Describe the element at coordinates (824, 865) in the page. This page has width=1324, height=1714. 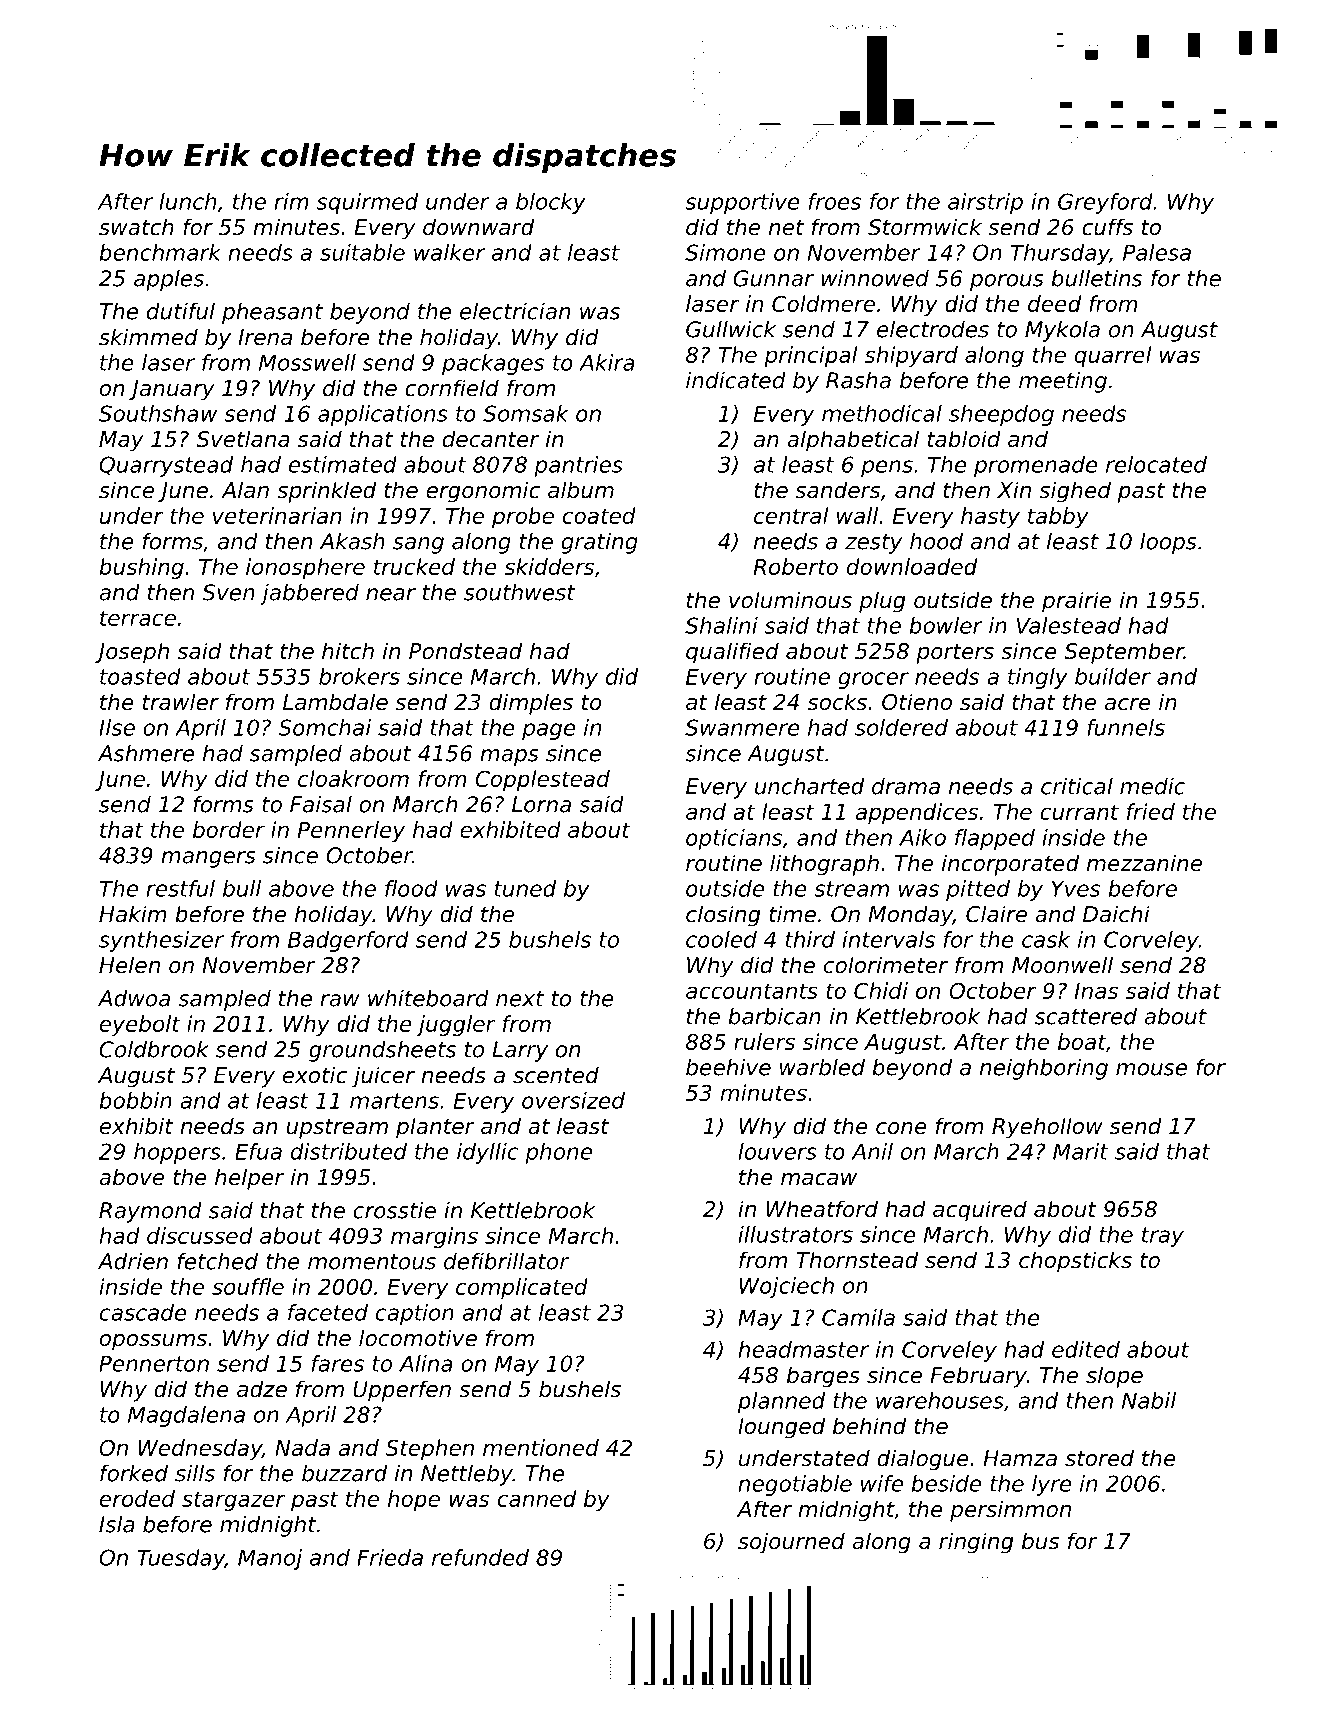
I see `lithograph` at that location.
